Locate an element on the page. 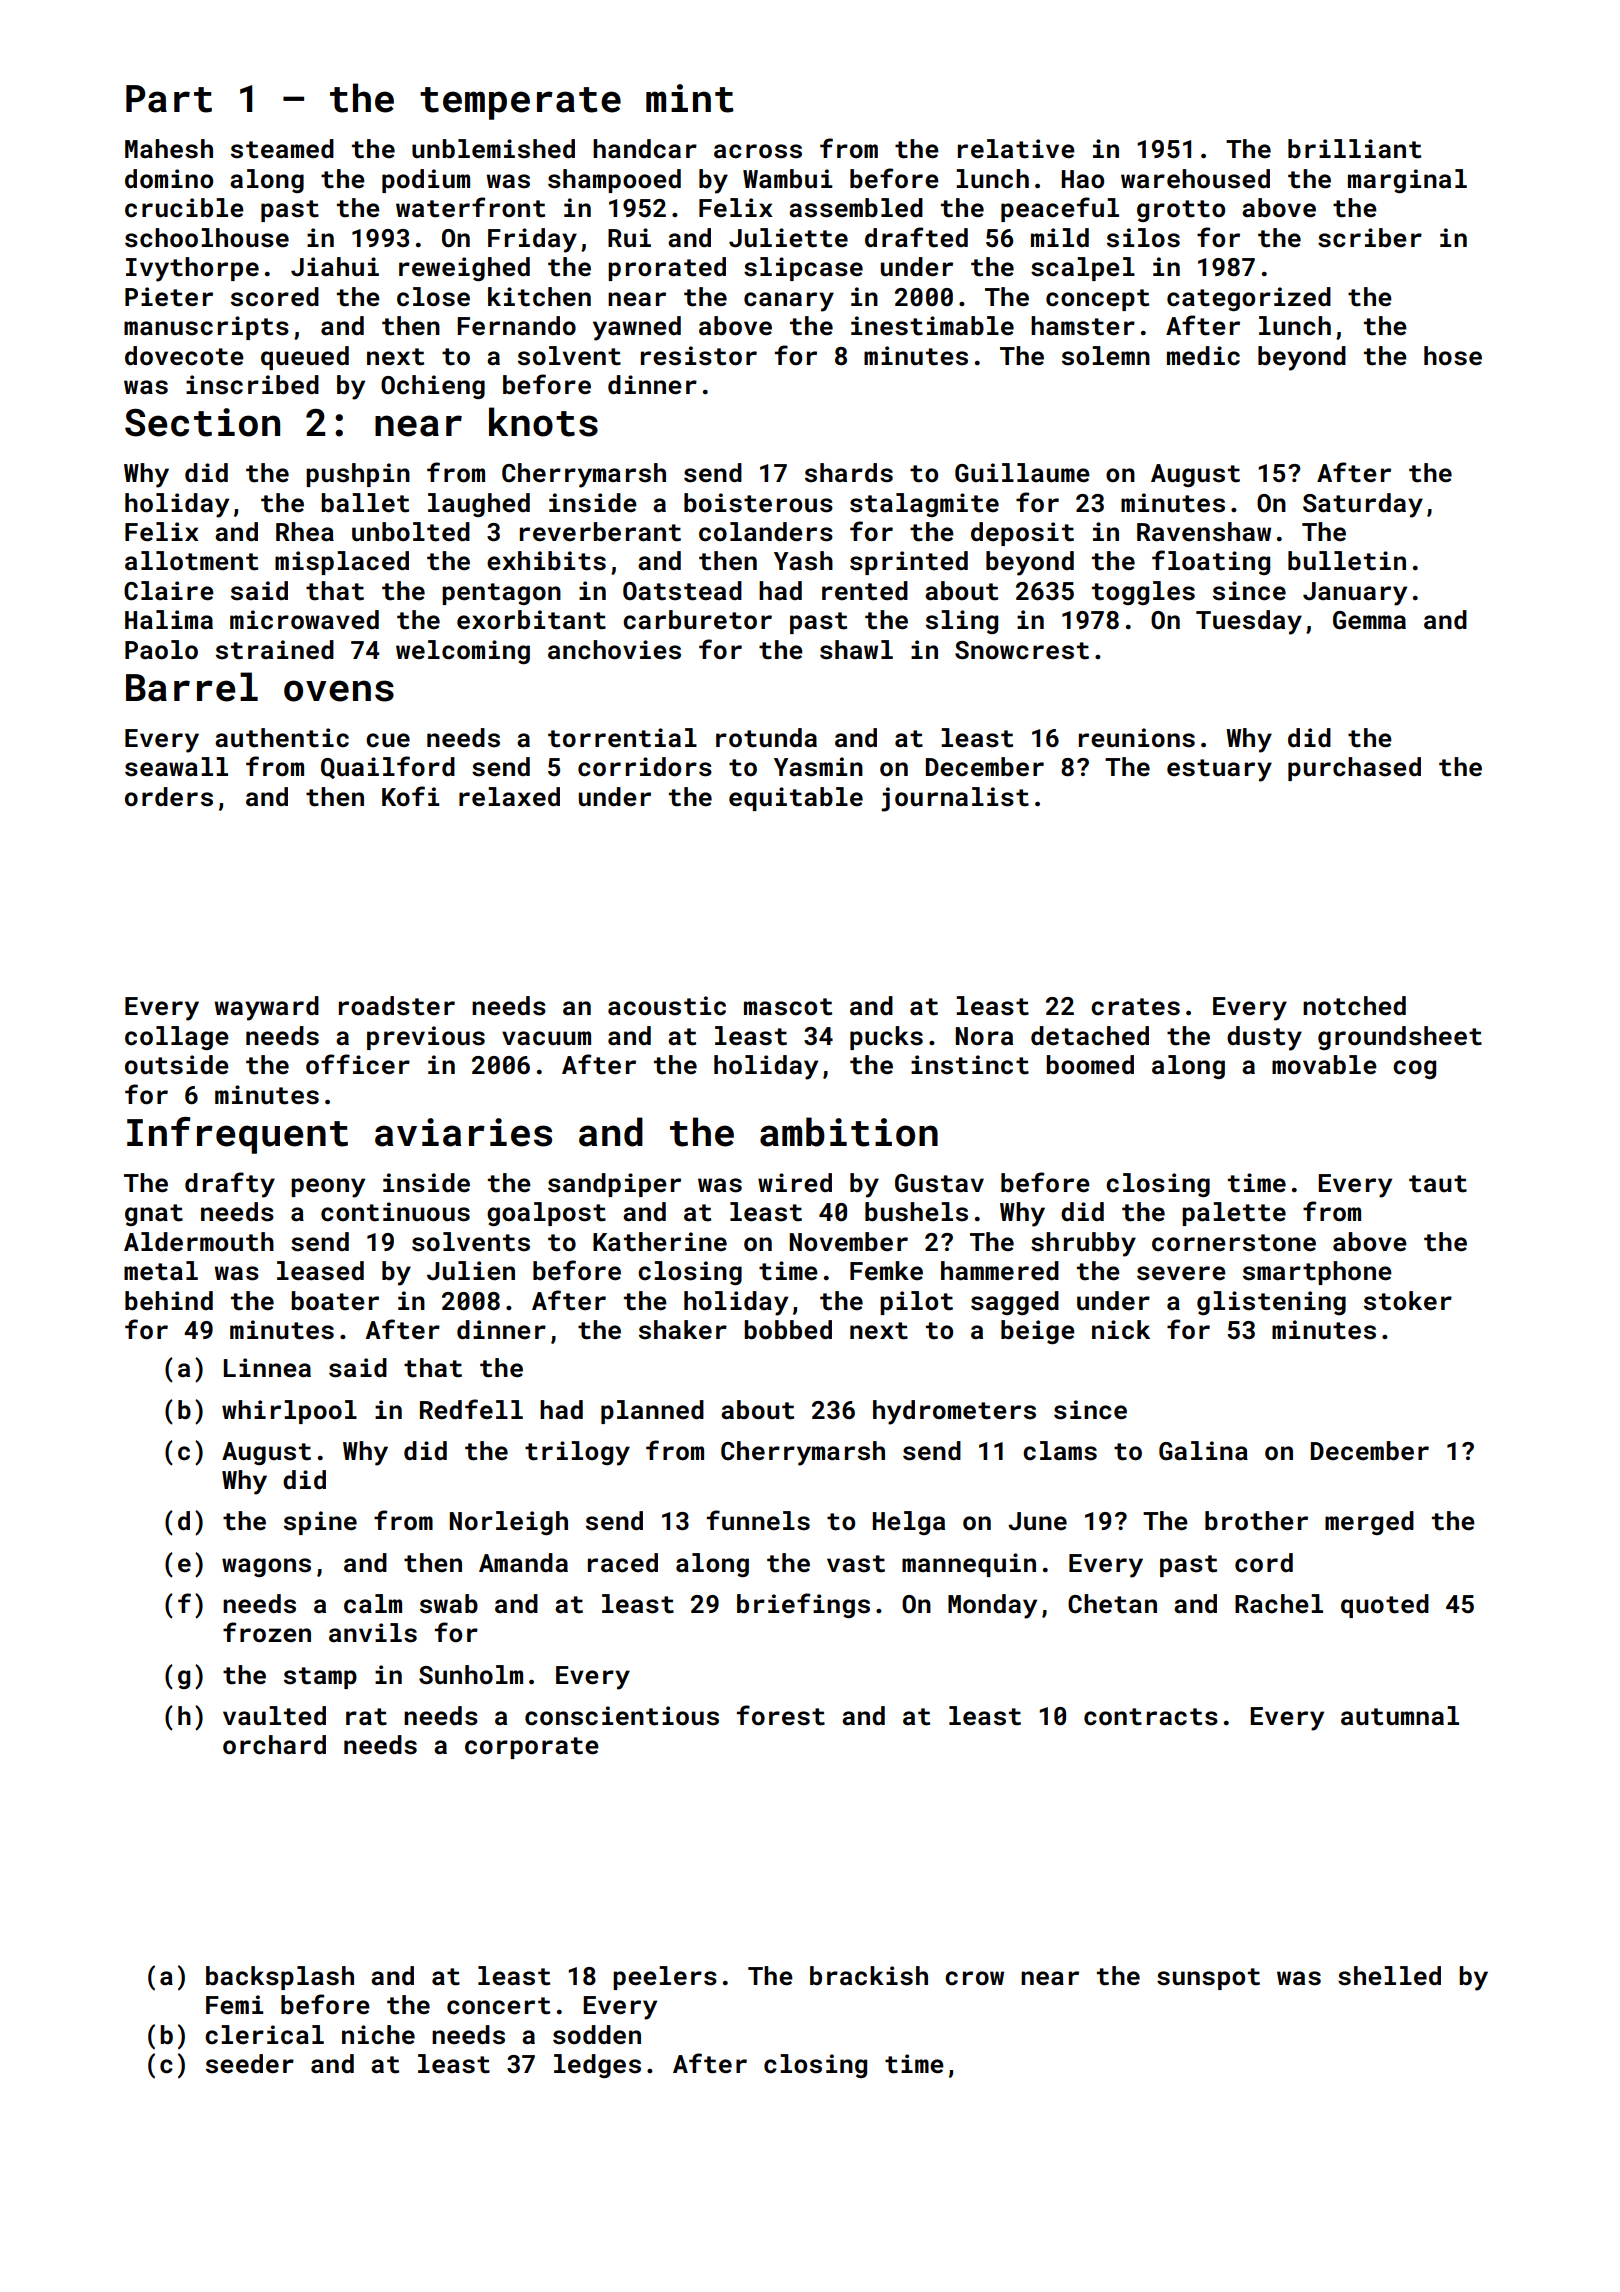 Image resolution: width=1620 pixels, height=2292 pixels. seeder is located at coordinates (250, 2064).
